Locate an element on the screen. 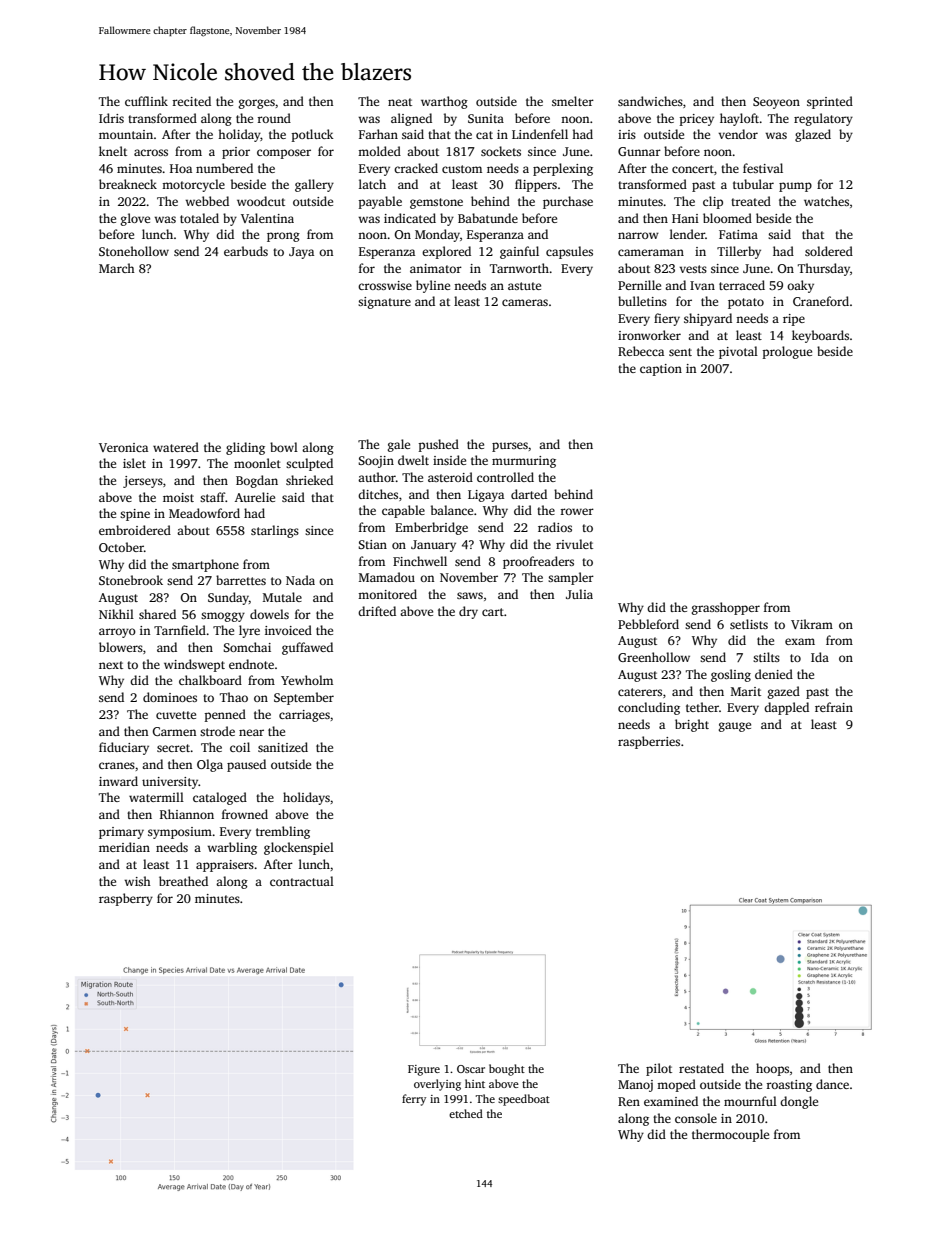 The height and width of the screenshot is (1233, 952). oaky is located at coordinates (800, 286).
